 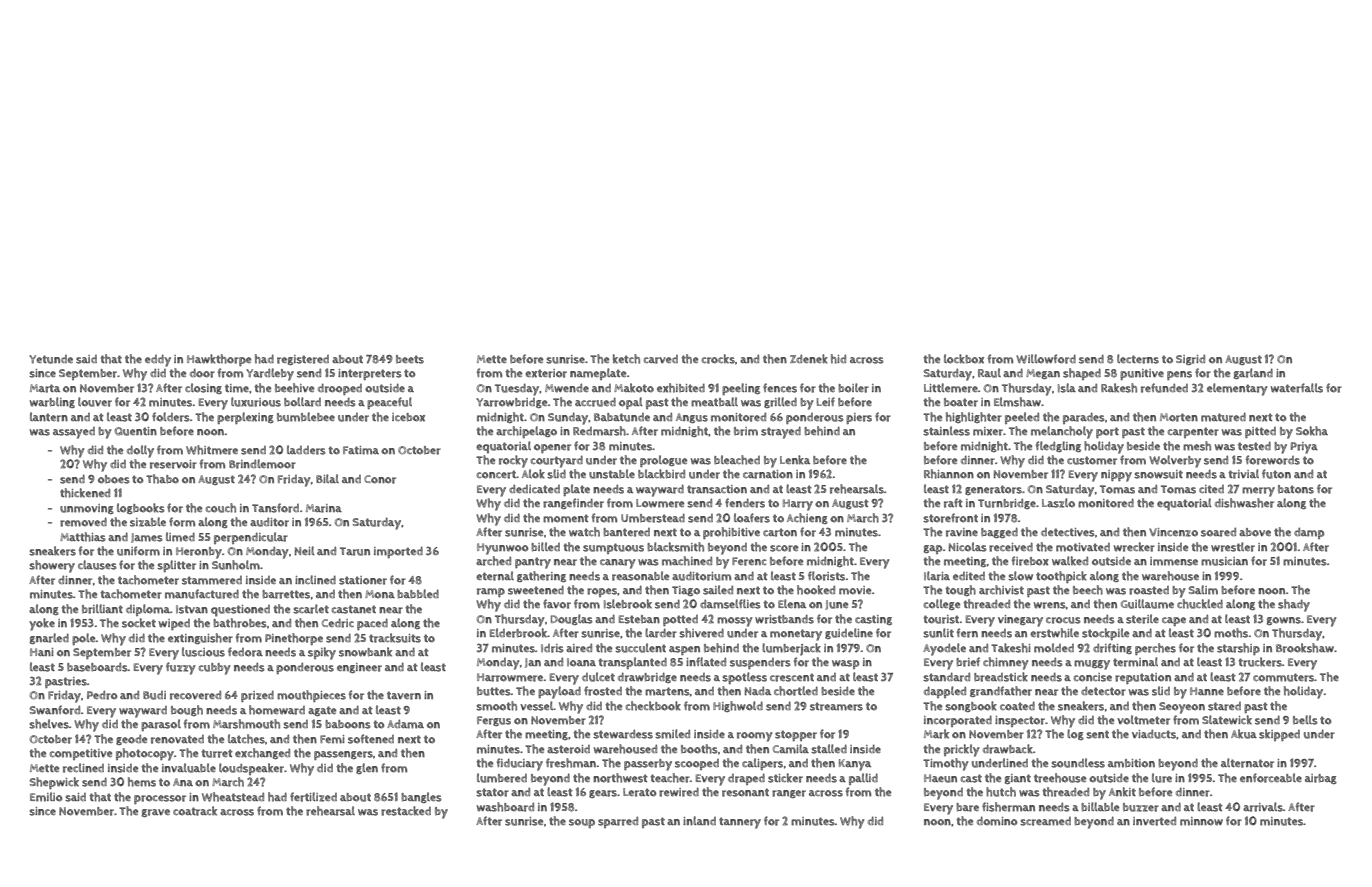 I want to click on Sigrid, so click(x=1190, y=359).
